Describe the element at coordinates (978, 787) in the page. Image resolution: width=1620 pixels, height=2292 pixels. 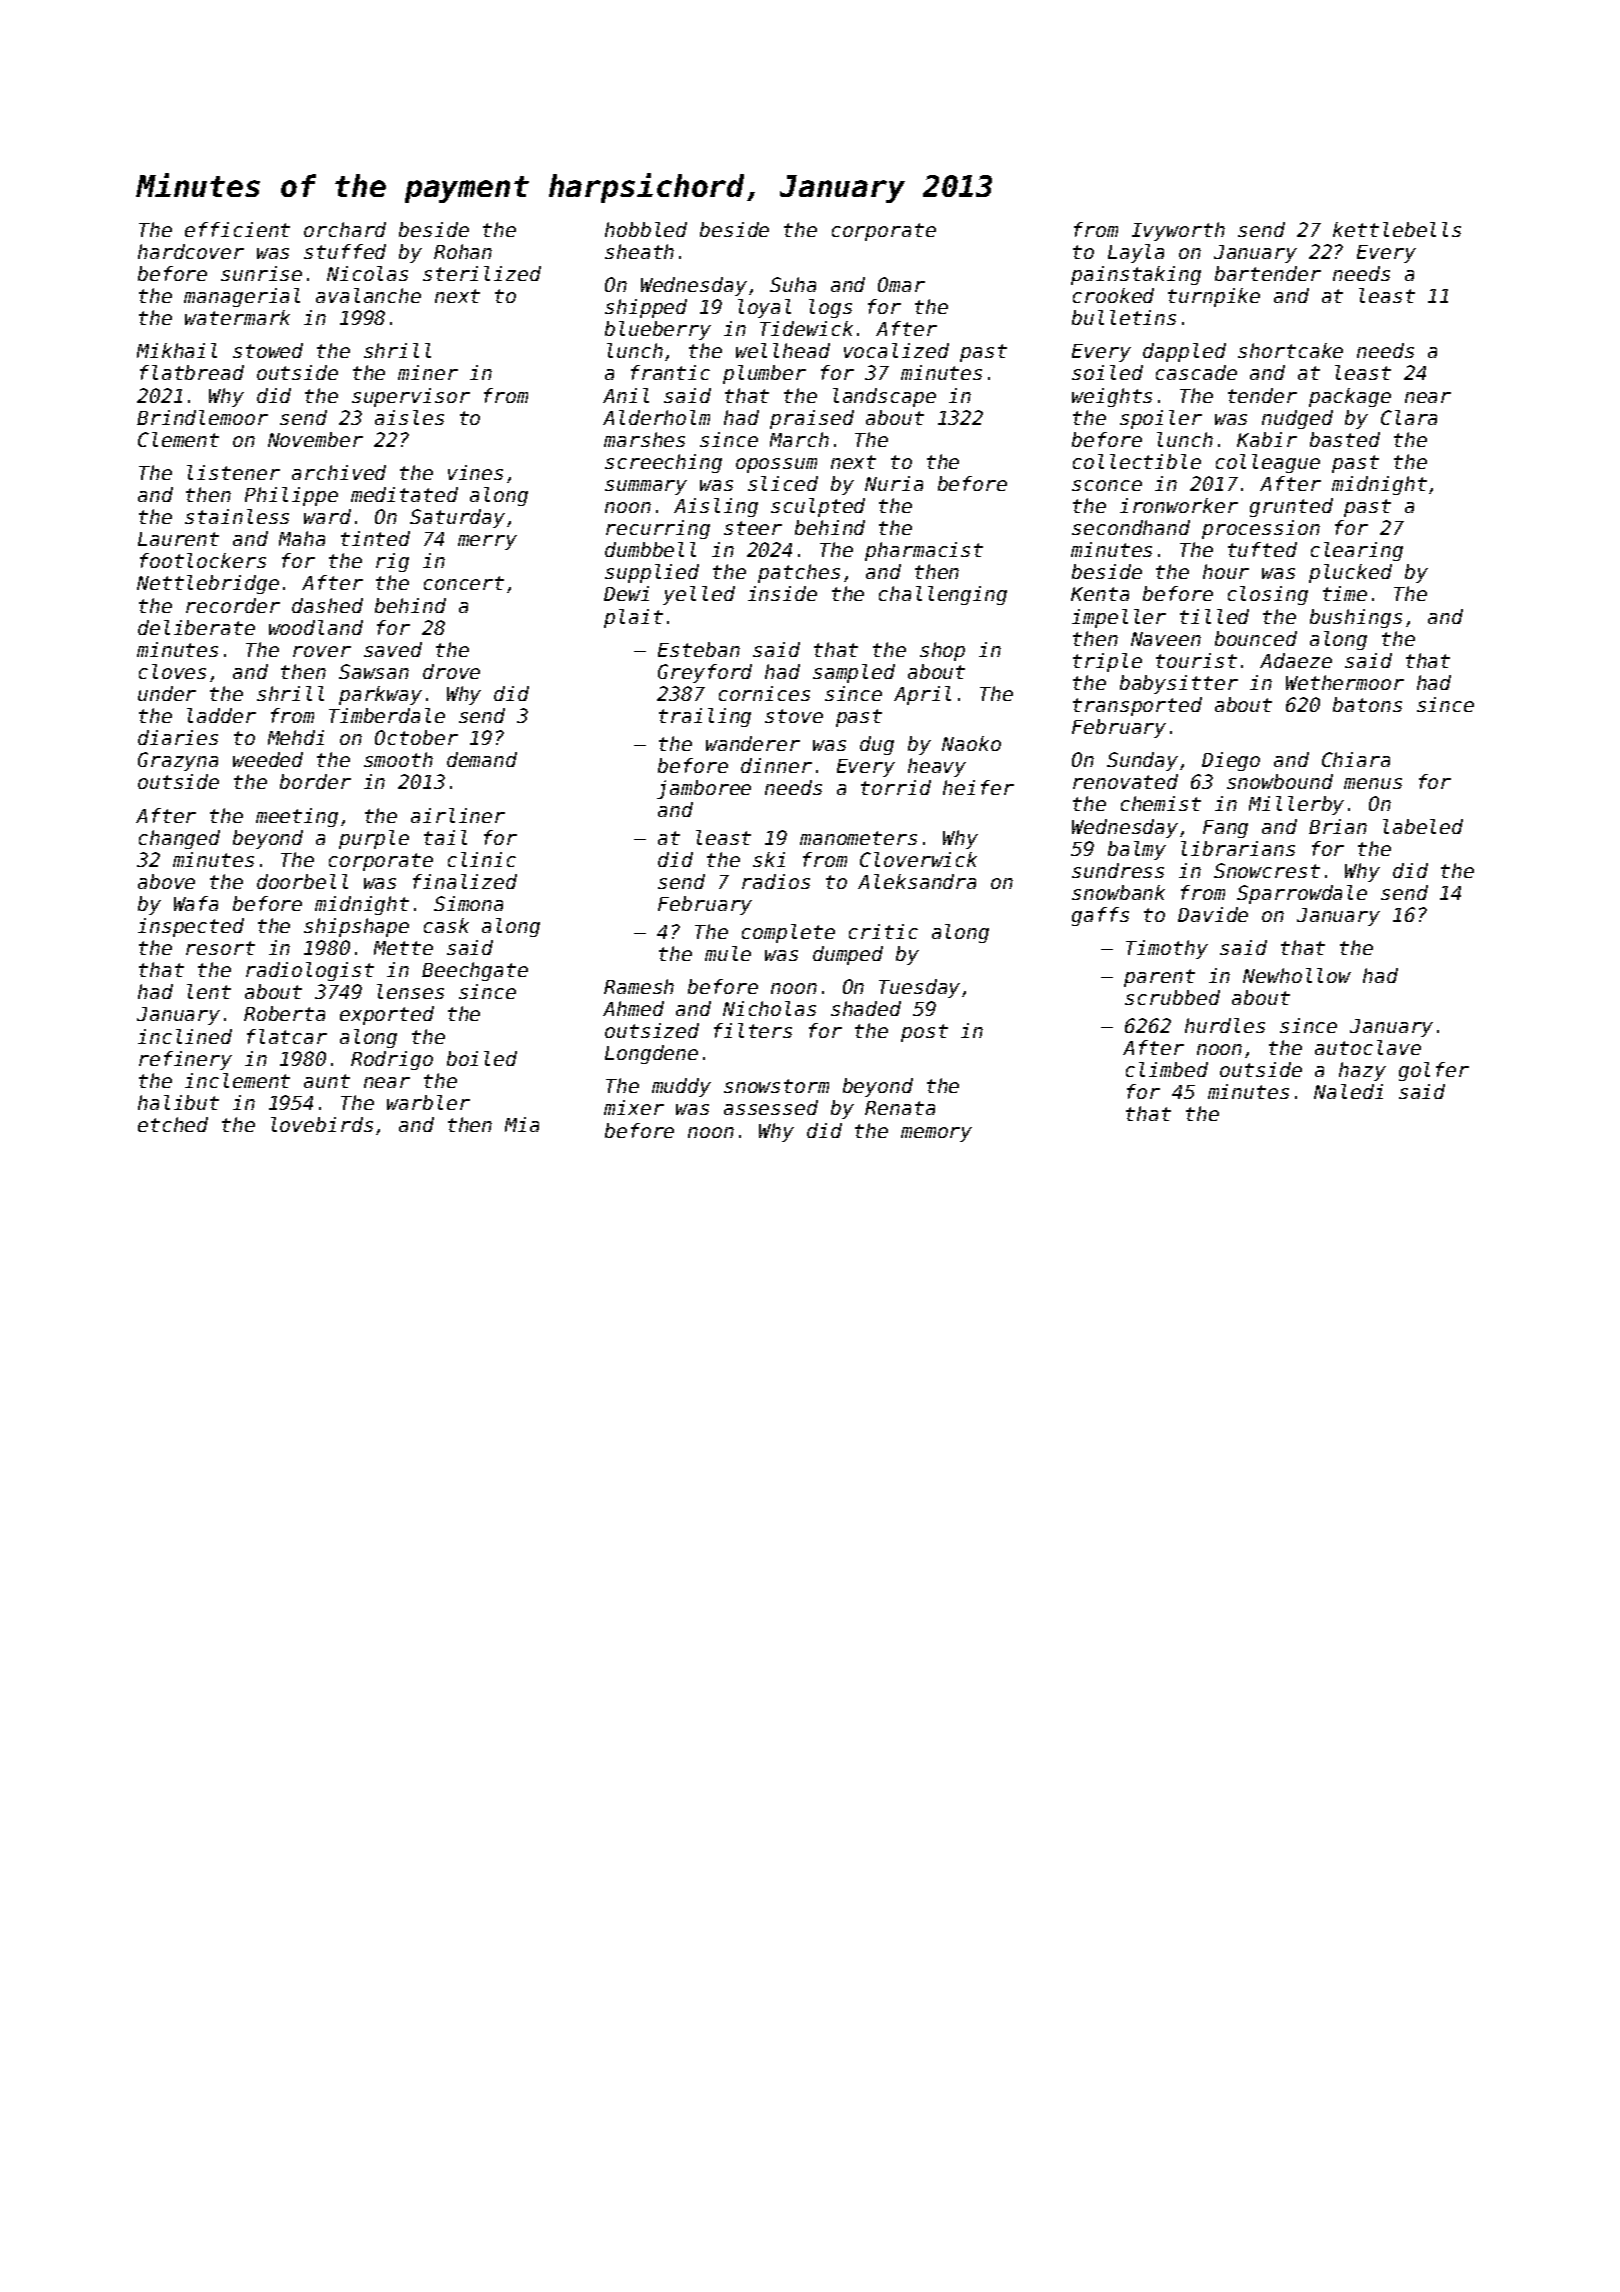
I see `heifer` at that location.
